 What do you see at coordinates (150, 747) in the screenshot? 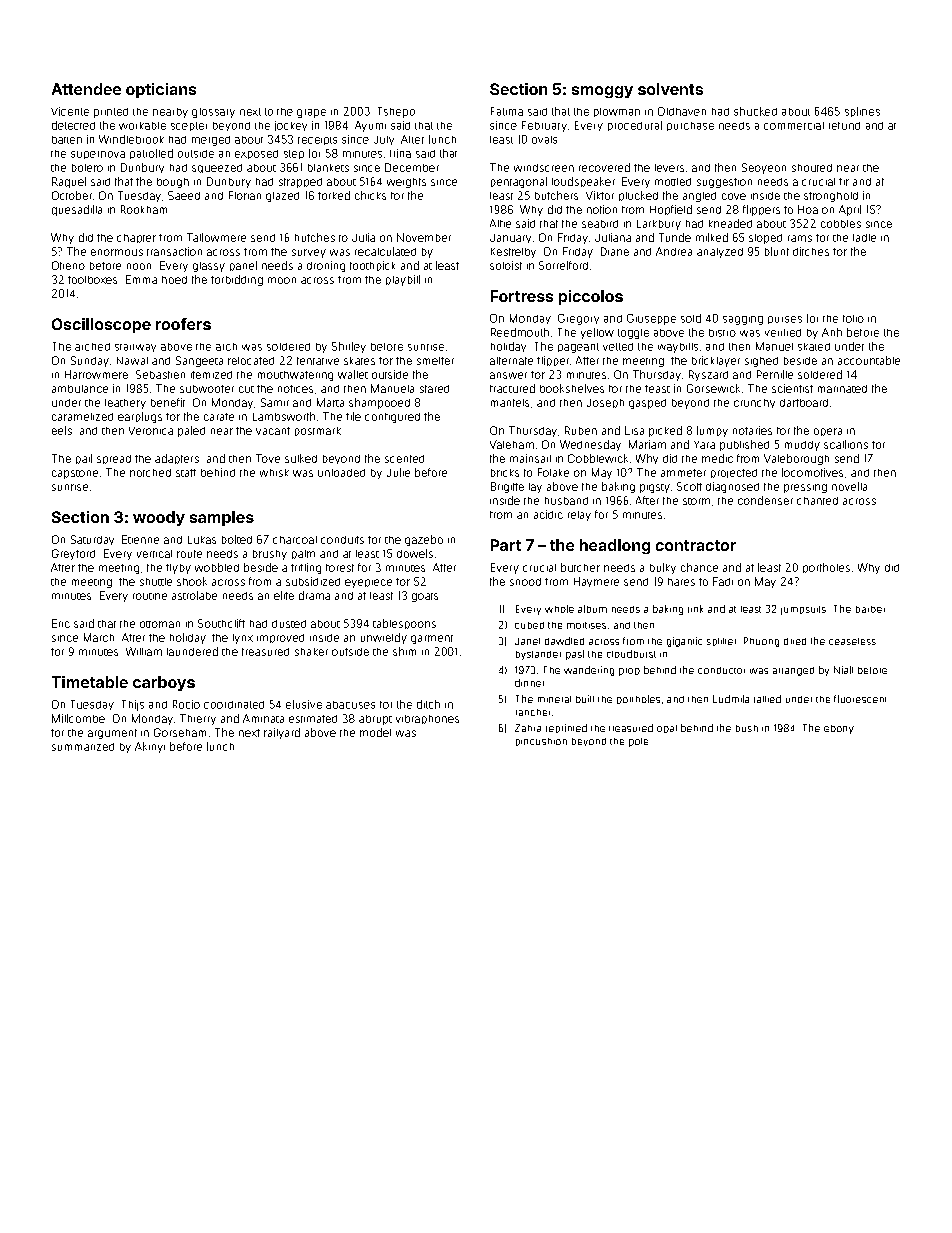
I see `Akinyi` at bounding box center [150, 747].
